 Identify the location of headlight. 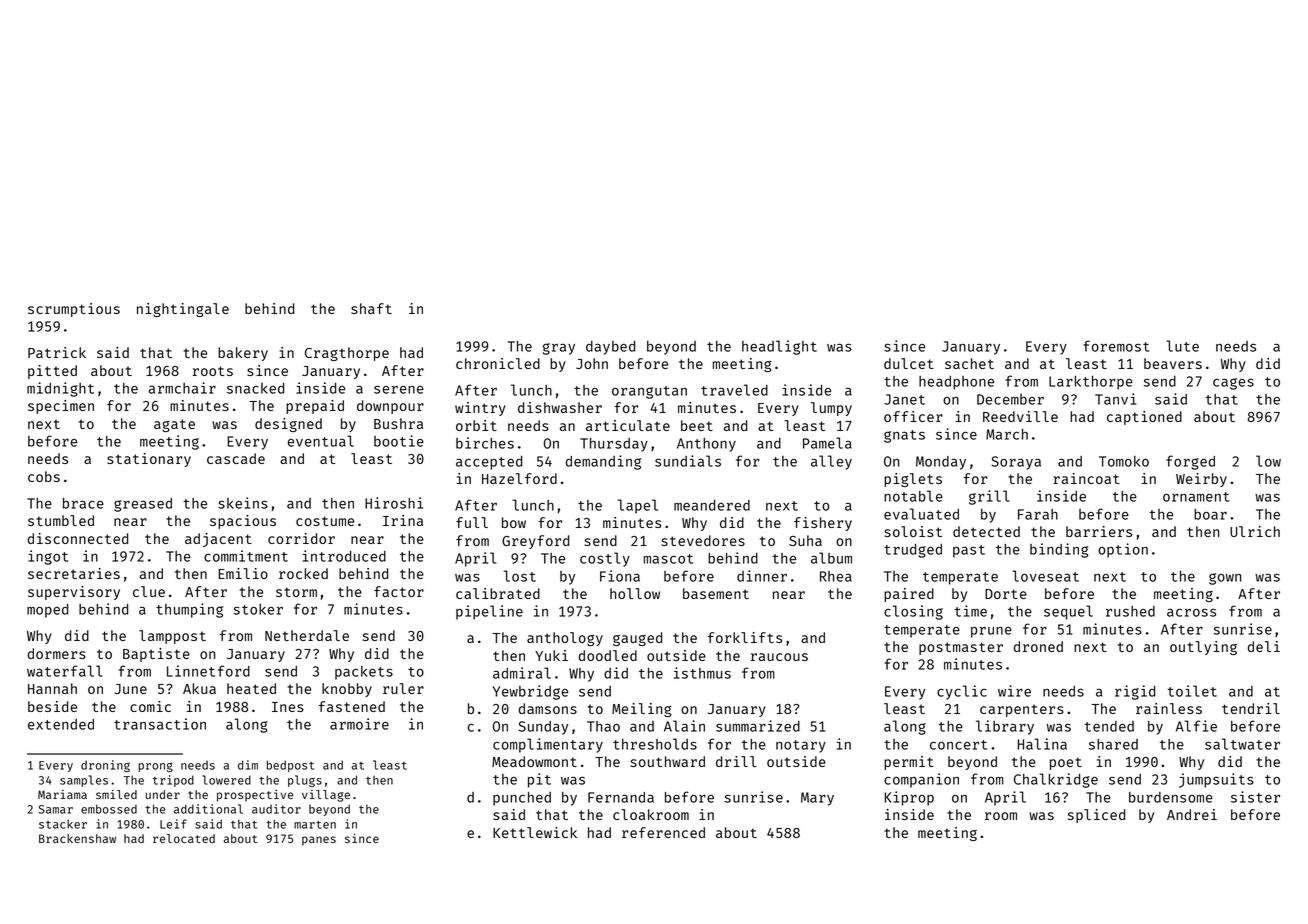
(779, 347).
